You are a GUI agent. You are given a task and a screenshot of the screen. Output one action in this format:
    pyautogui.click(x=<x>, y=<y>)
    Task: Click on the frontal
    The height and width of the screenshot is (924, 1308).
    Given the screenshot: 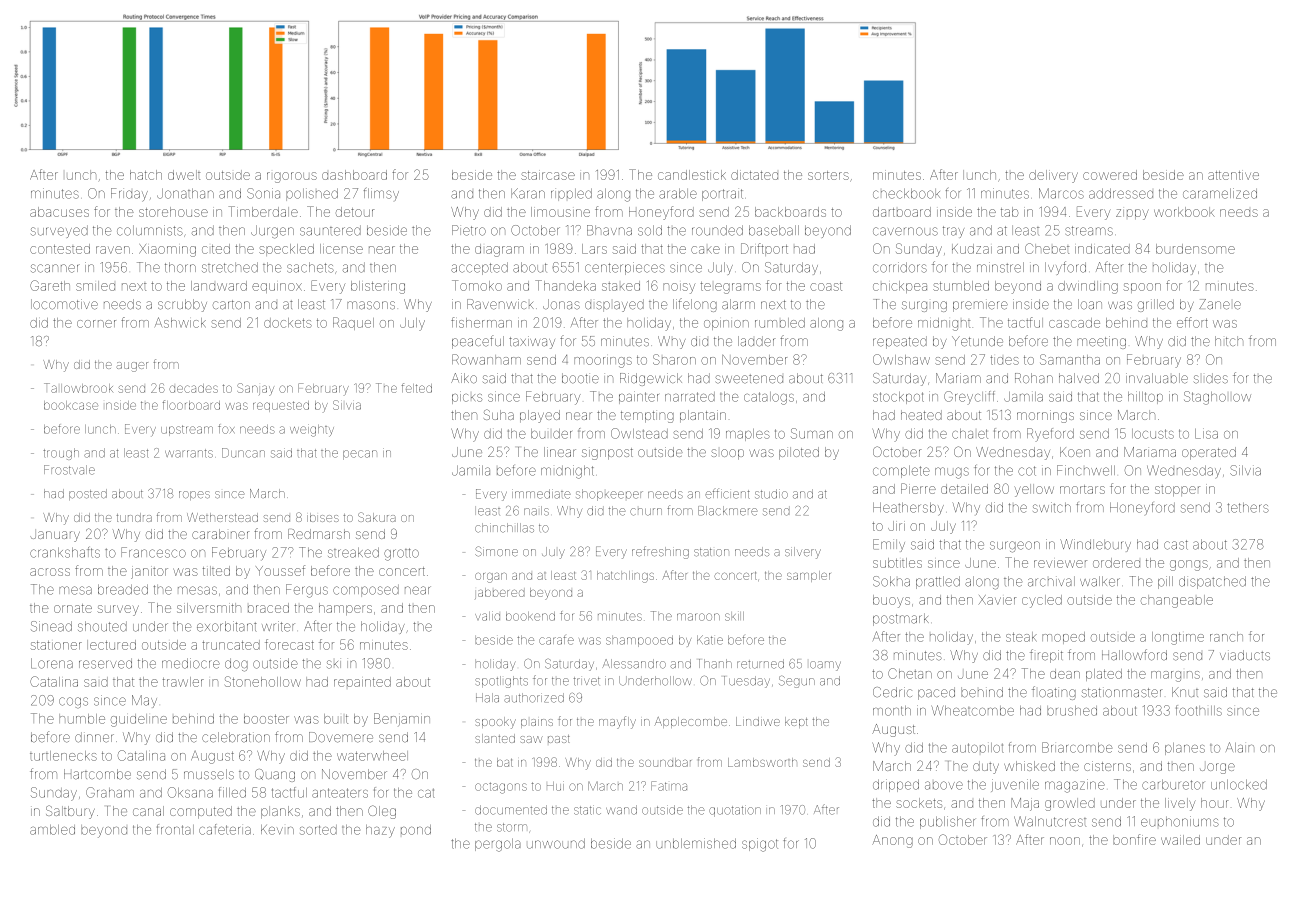 What is the action you would take?
    pyautogui.click(x=175, y=829)
